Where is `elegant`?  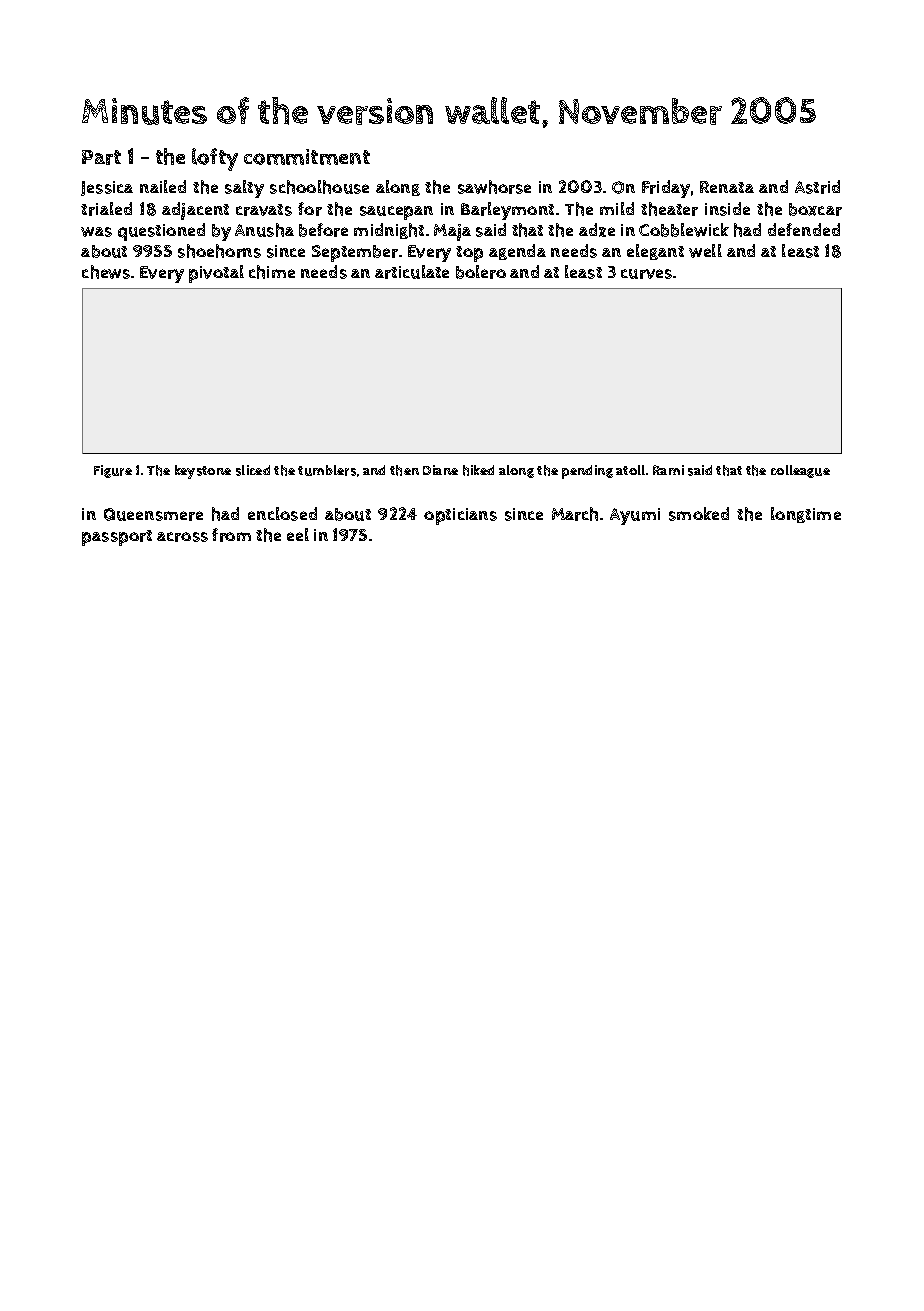 elegant is located at coordinates (655, 252).
